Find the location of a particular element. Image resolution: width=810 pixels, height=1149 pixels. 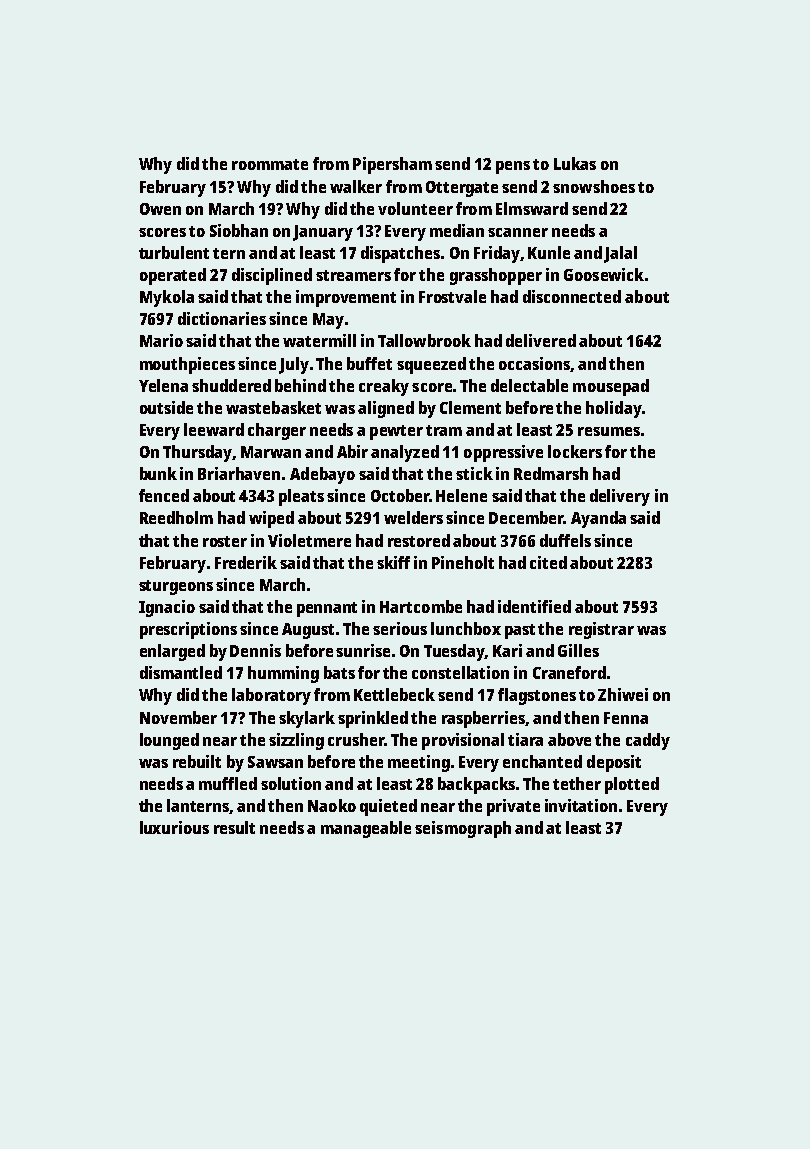

snowshoes is located at coordinates (594, 186).
